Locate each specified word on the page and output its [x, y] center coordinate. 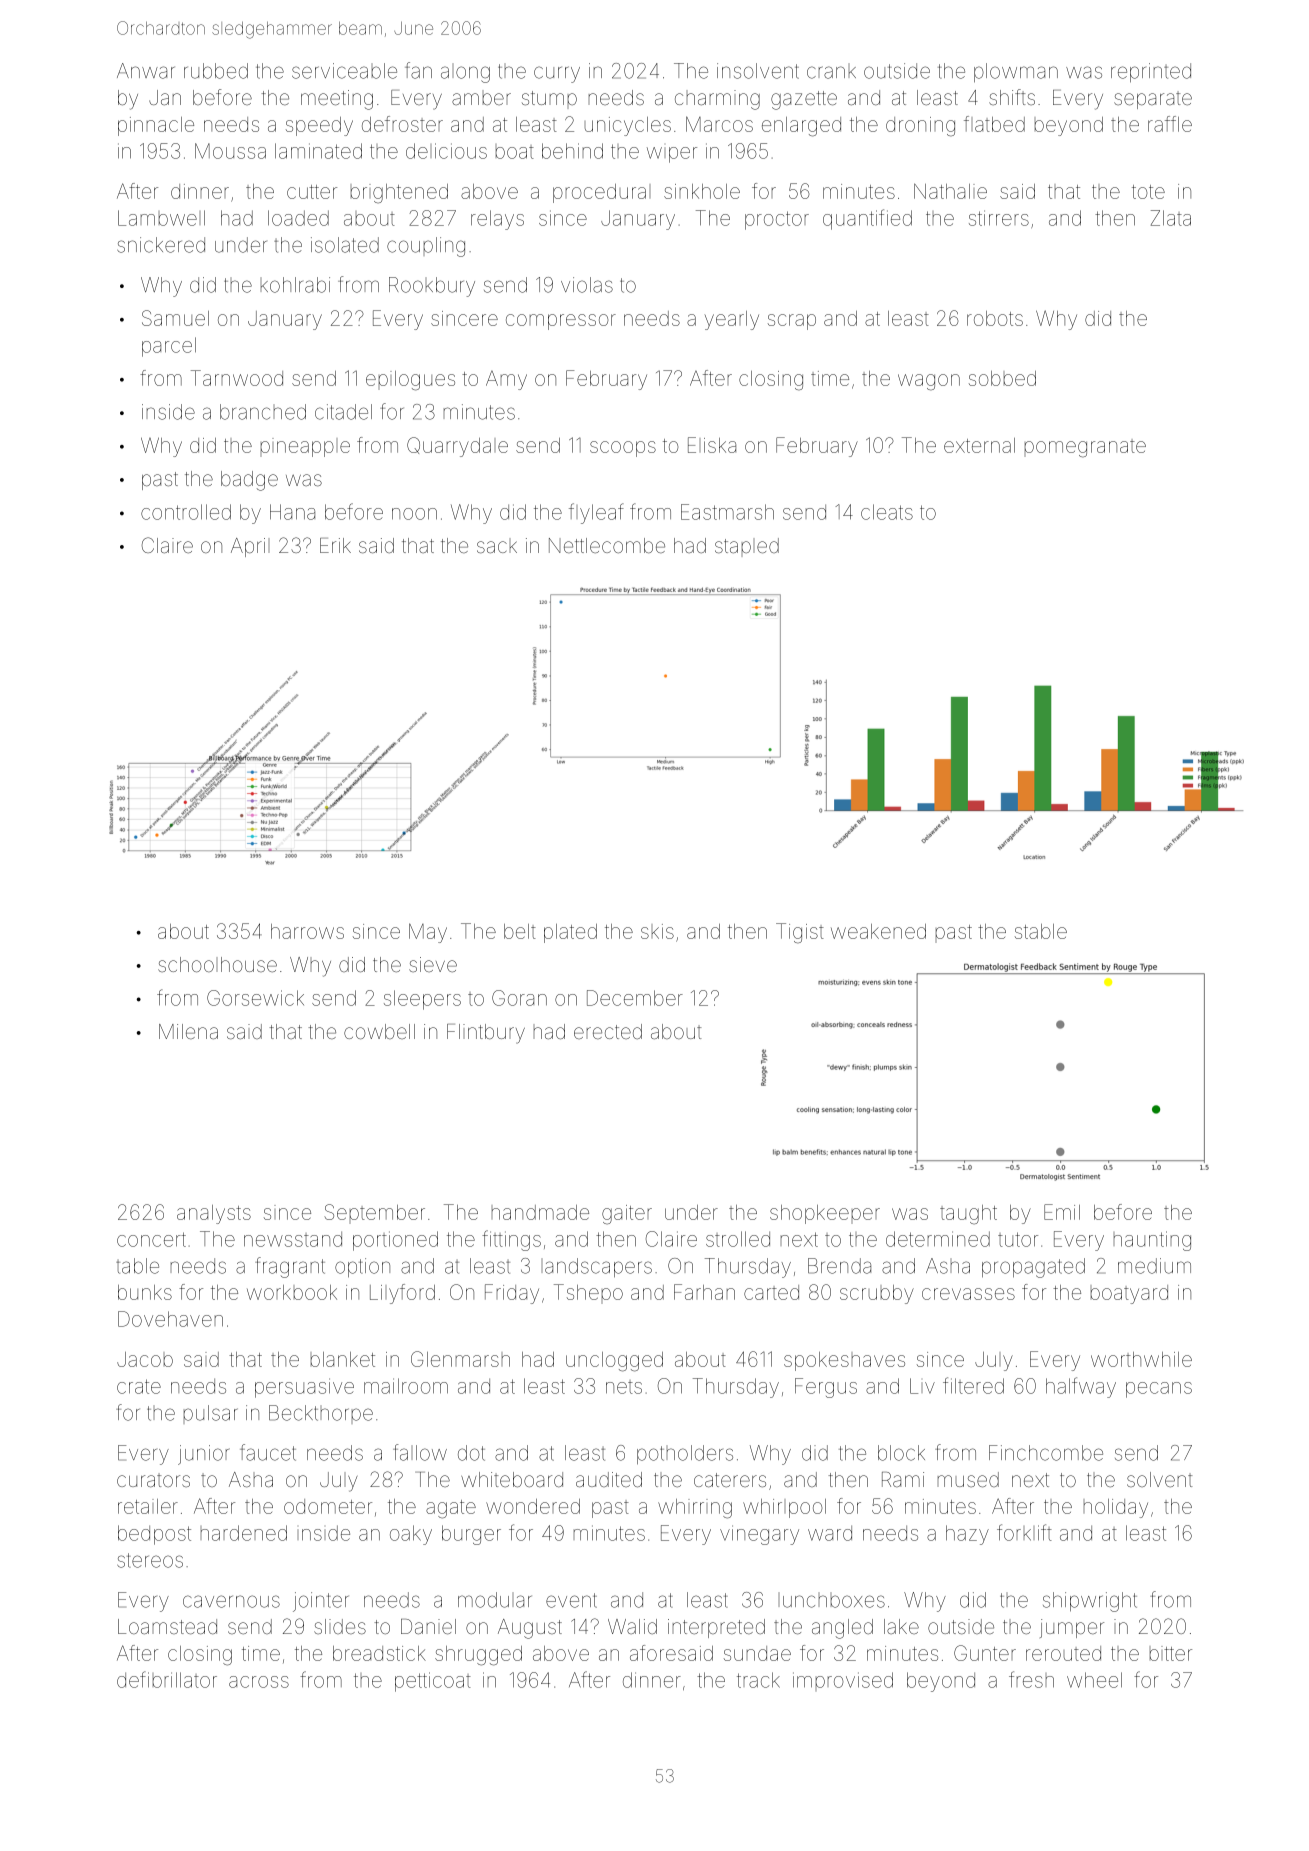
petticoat [433, 1682]
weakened [878, 931]
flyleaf [596, 513]
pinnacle [156, 126]
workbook [292, 1292]
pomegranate [1085, 448]
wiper [672, 155]
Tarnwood [237, 378]
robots [995, 318]
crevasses [968, 1294]
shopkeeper [825, 1214]
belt [520, 931]
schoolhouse [217, 964]
